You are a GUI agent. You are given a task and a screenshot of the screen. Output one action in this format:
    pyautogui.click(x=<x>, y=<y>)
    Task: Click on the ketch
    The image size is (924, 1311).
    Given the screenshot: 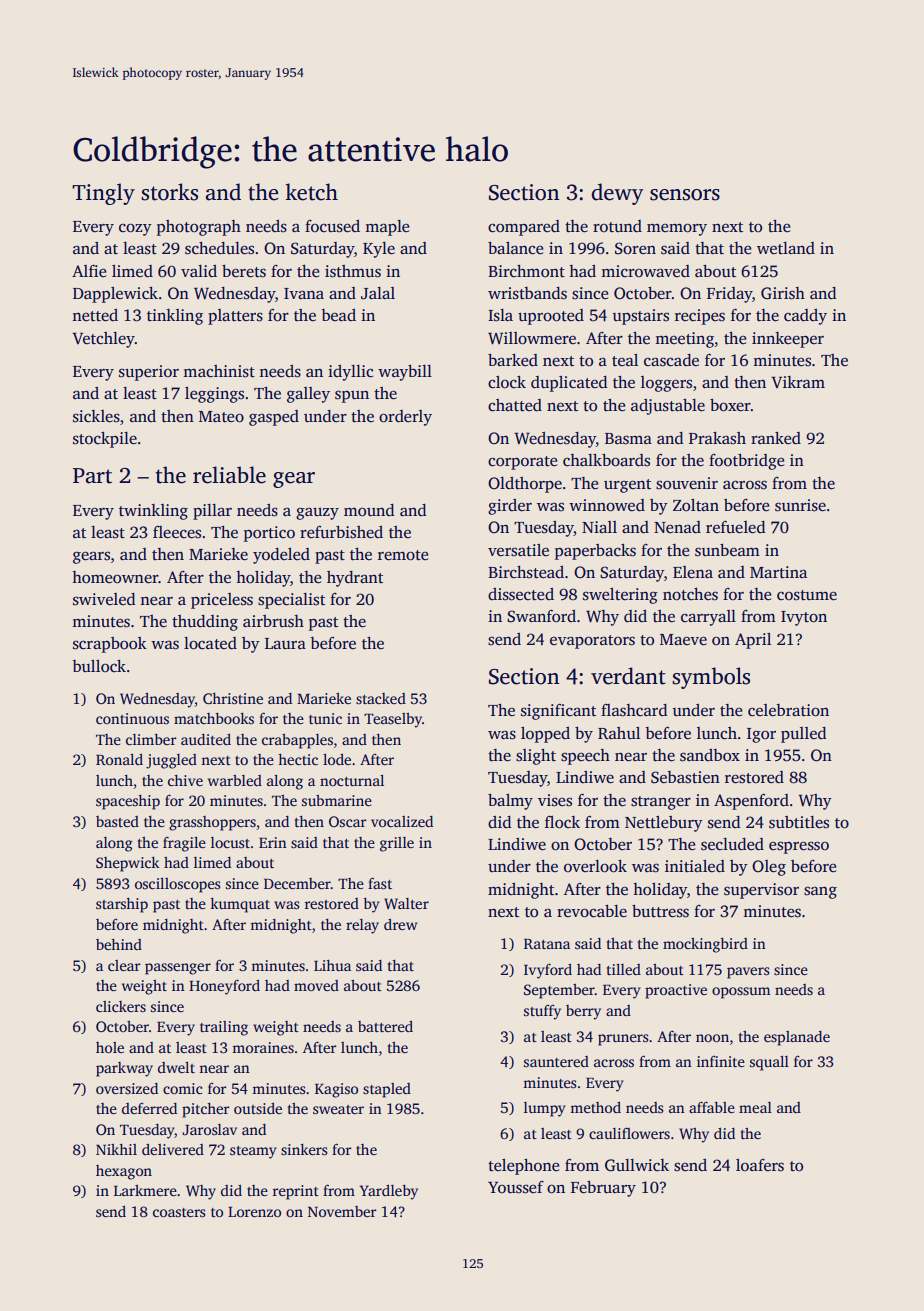 What is the action you would take?
    pyautogui.click(x=312, y=192)
